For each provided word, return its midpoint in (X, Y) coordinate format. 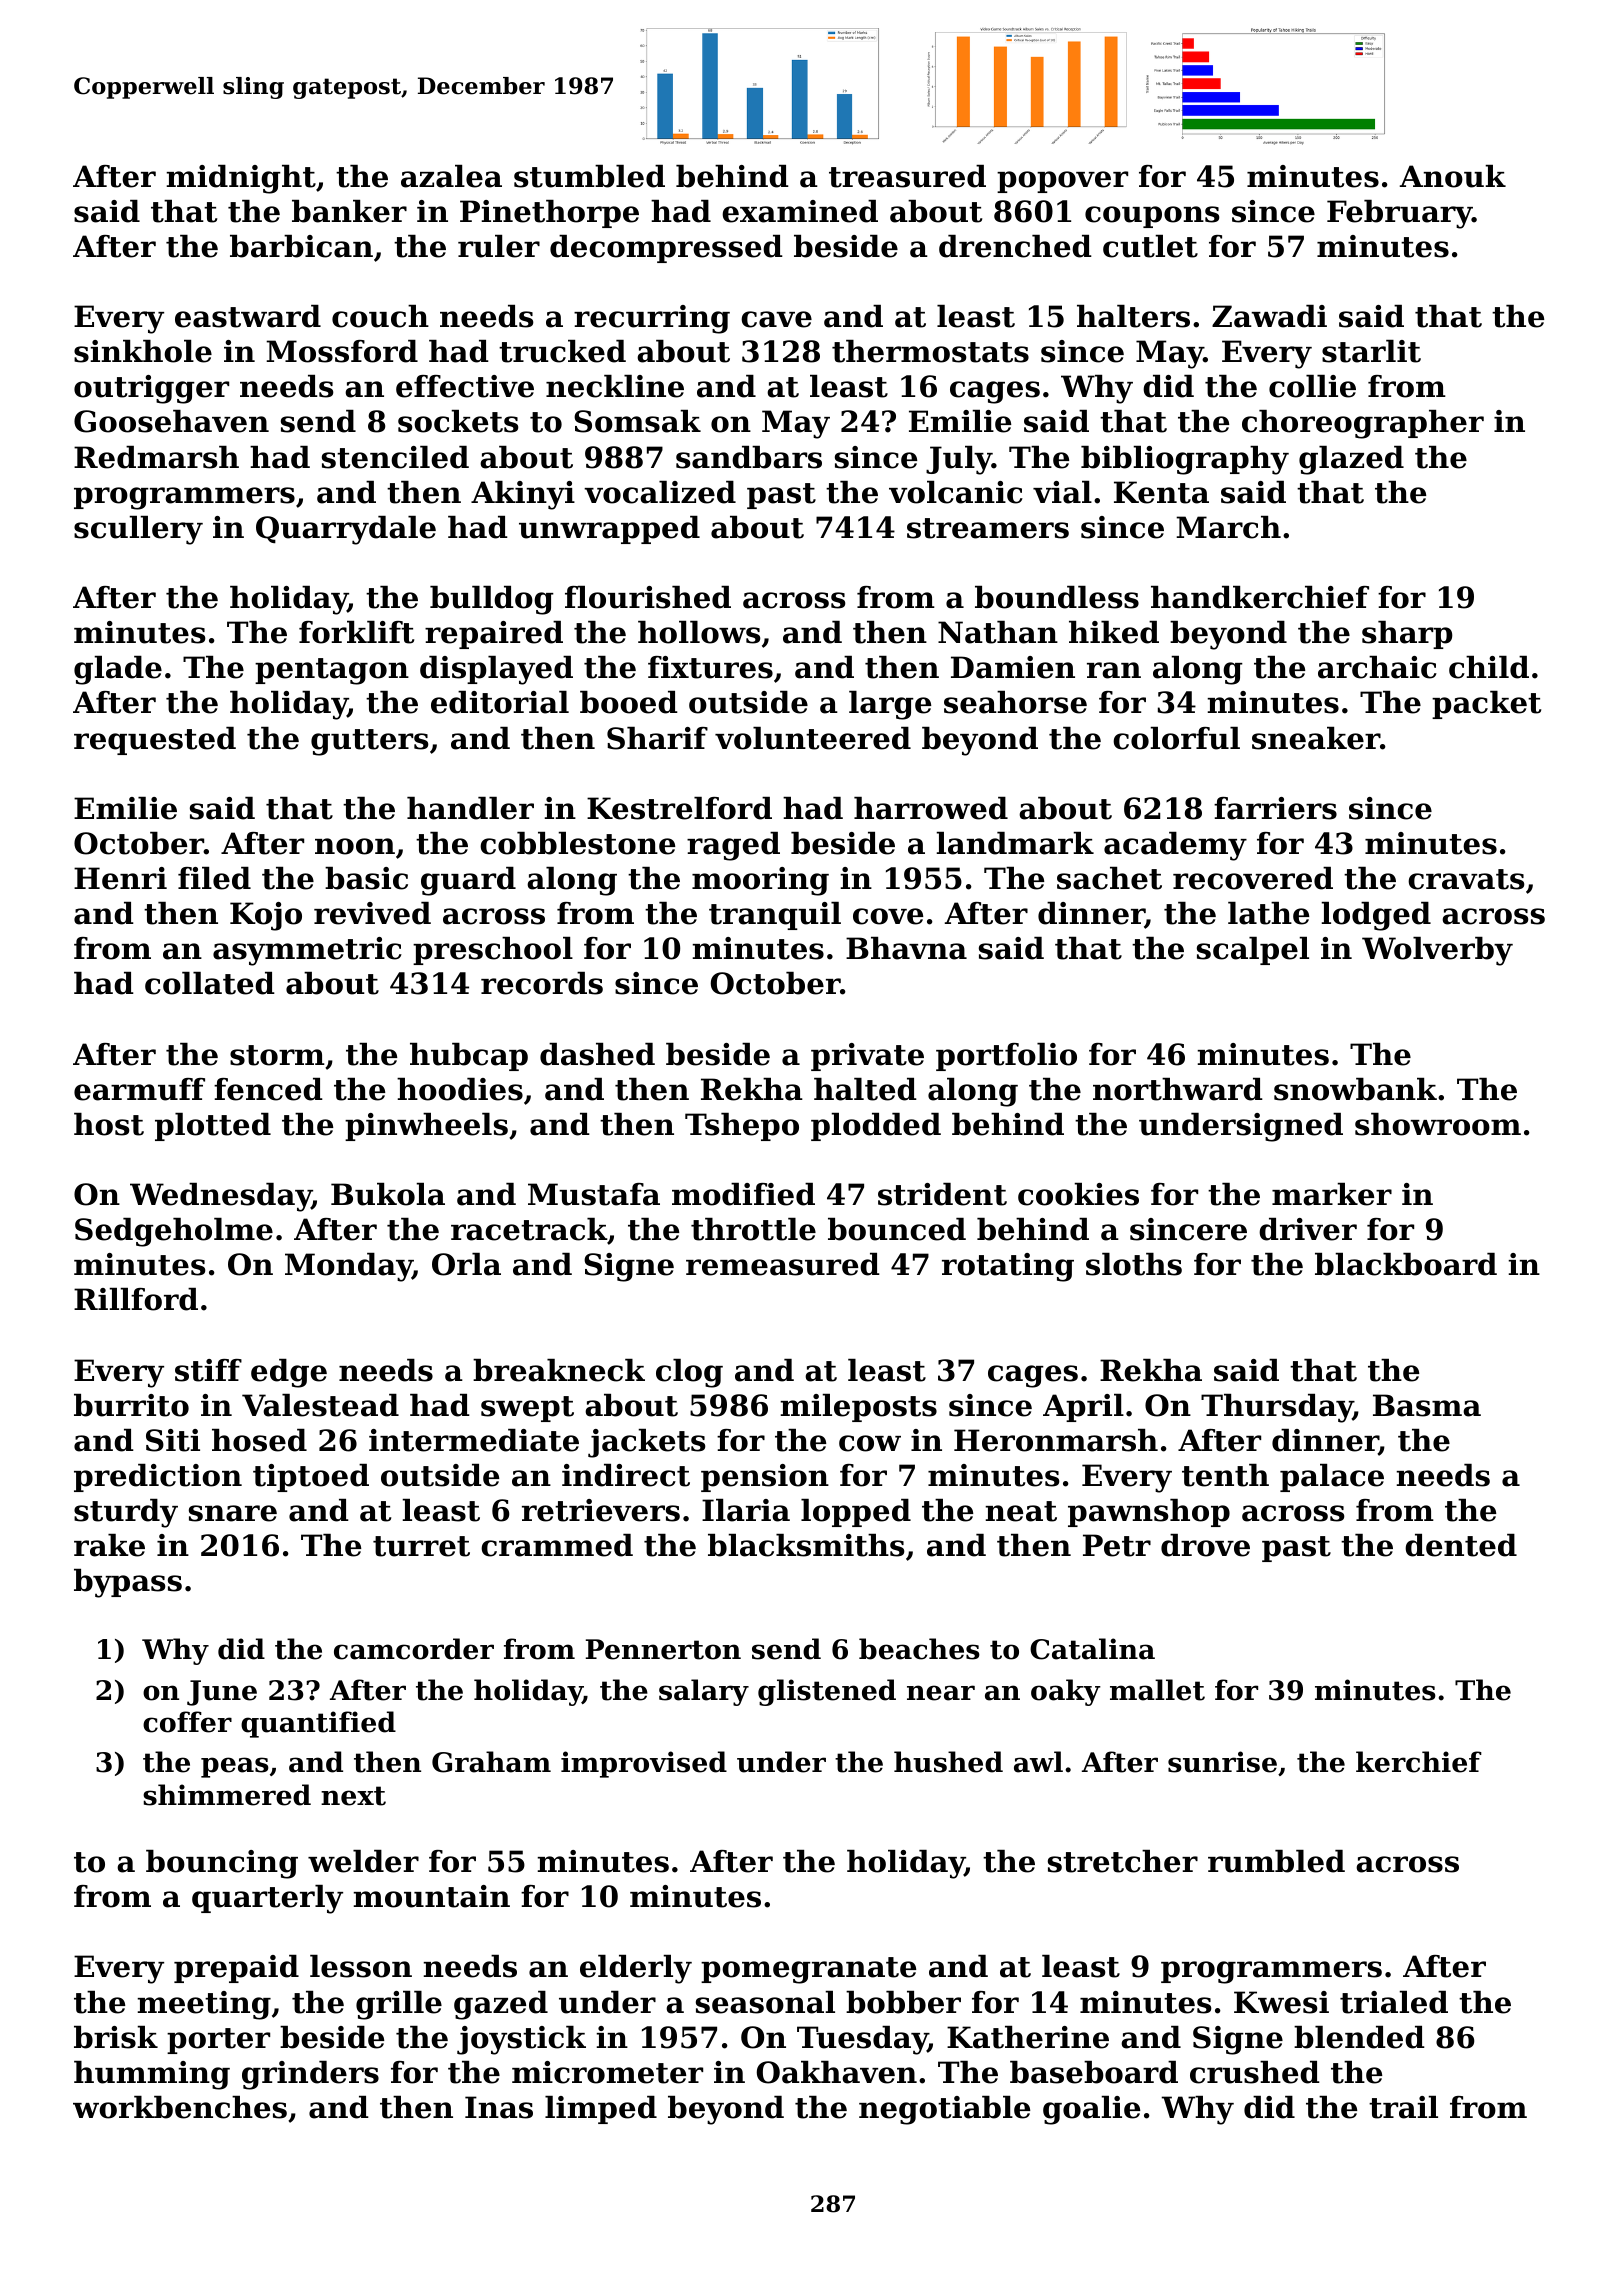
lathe (1268, 913)
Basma (1427, 1405)
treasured (907, 176)
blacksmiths (806, 1545)
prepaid (236, 1969)
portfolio (1006, 1057)
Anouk (1453, 176)
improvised (644, 1764)
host (109, 1124)
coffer (187, 1722)
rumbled (1276, 1861)
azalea (451, 176)
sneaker (1316, 738)
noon (355, 846)
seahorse (1015, 702)
